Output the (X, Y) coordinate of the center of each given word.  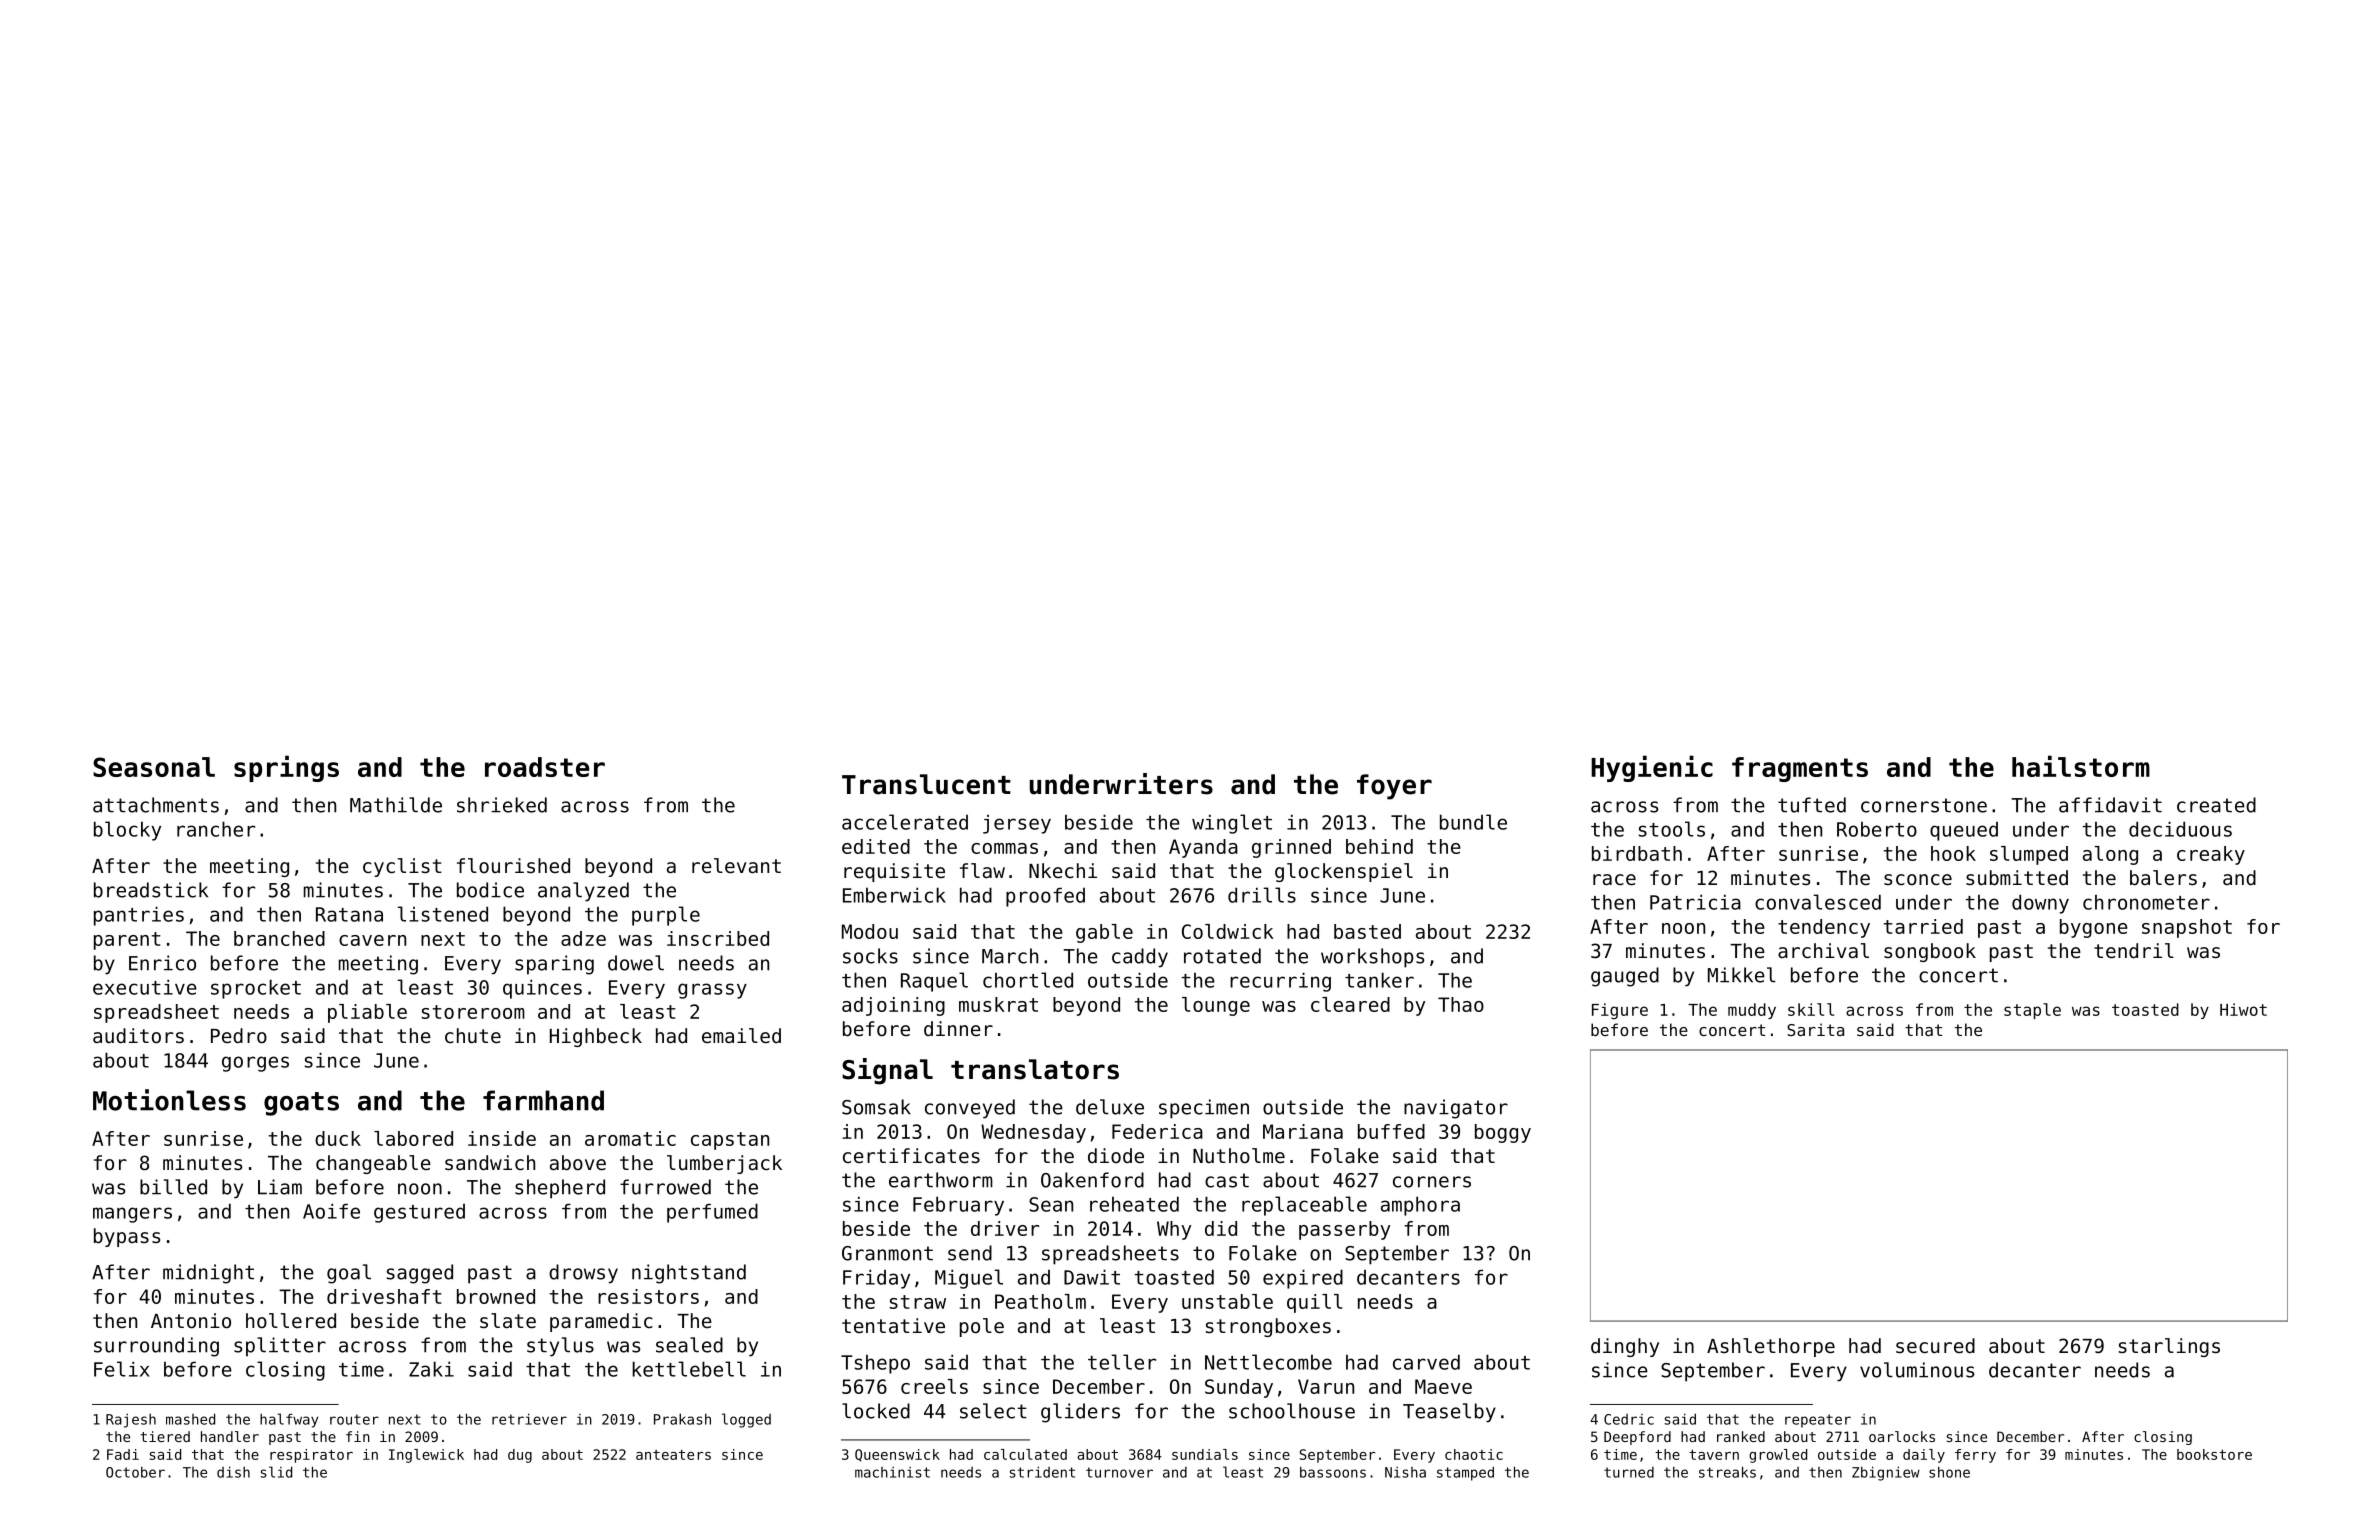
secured (1935, 1346)
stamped (1465, 1473)
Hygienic (1652, 768)
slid (276, 1472)
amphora (1420, 1206)
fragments (1800, 769)
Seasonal (154, 767)
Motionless (169, 1100)
